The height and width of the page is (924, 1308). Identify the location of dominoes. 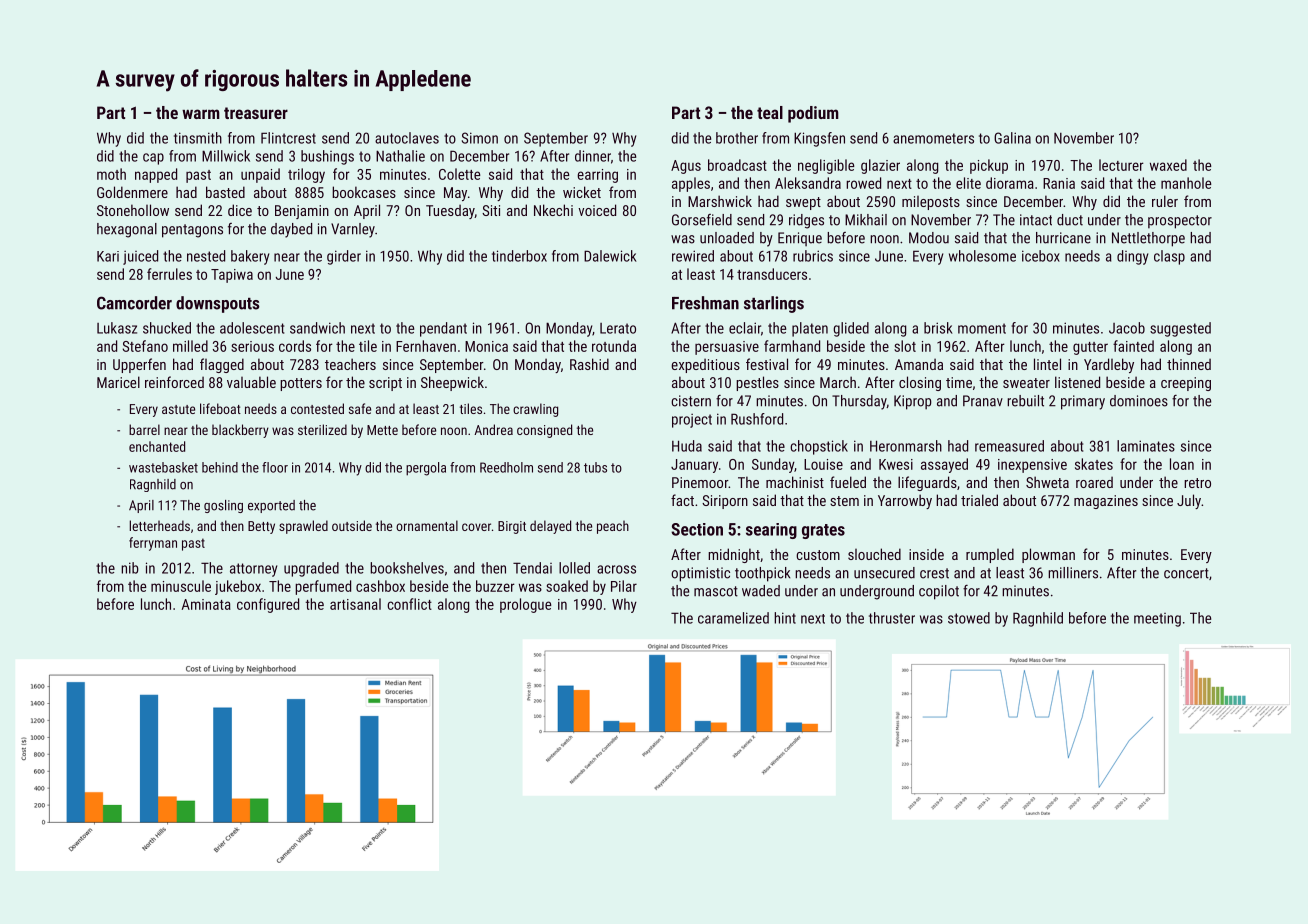
(1139, 401).
